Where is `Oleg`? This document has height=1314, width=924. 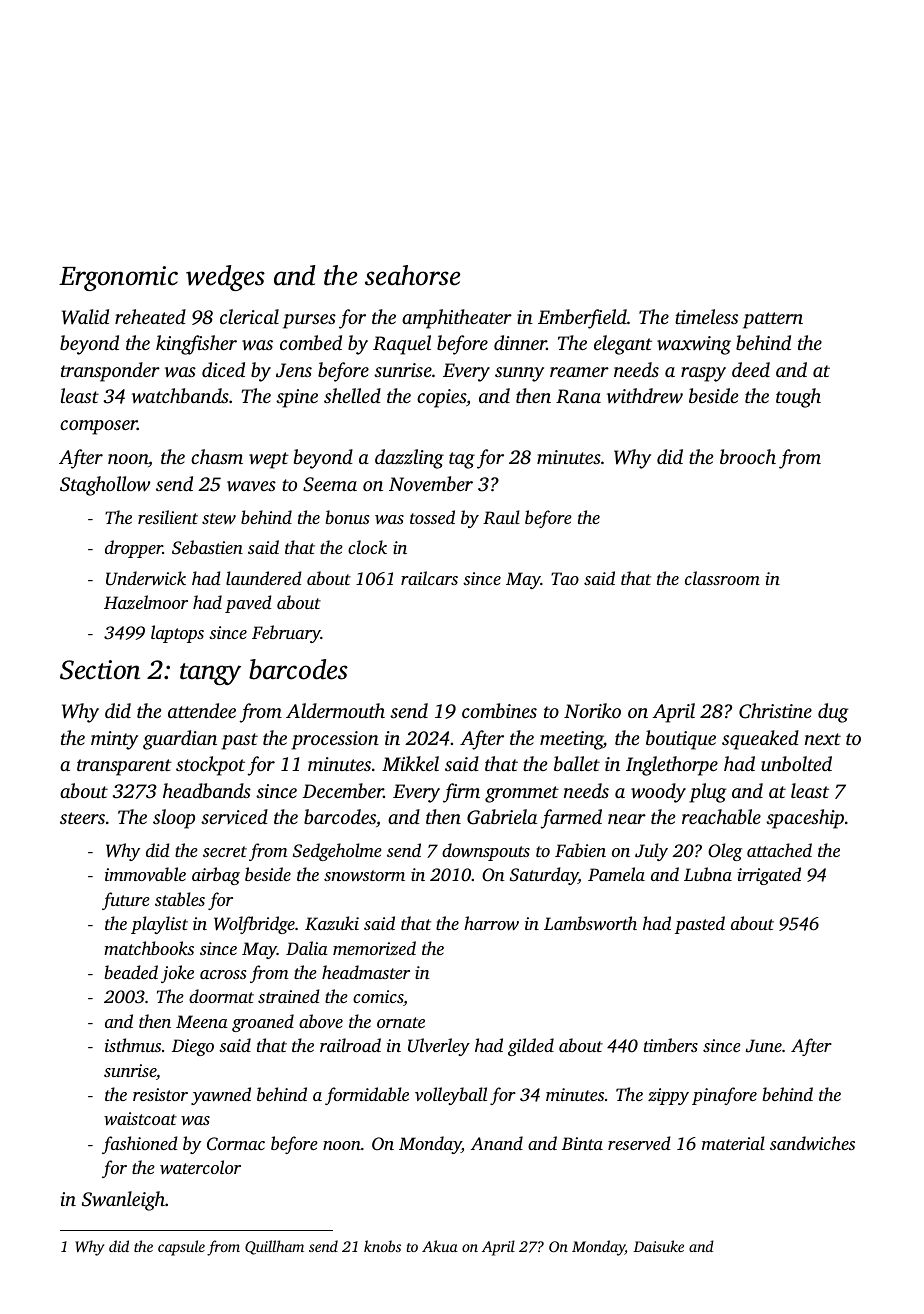
Oleg is located at coordinates (725, 852).
